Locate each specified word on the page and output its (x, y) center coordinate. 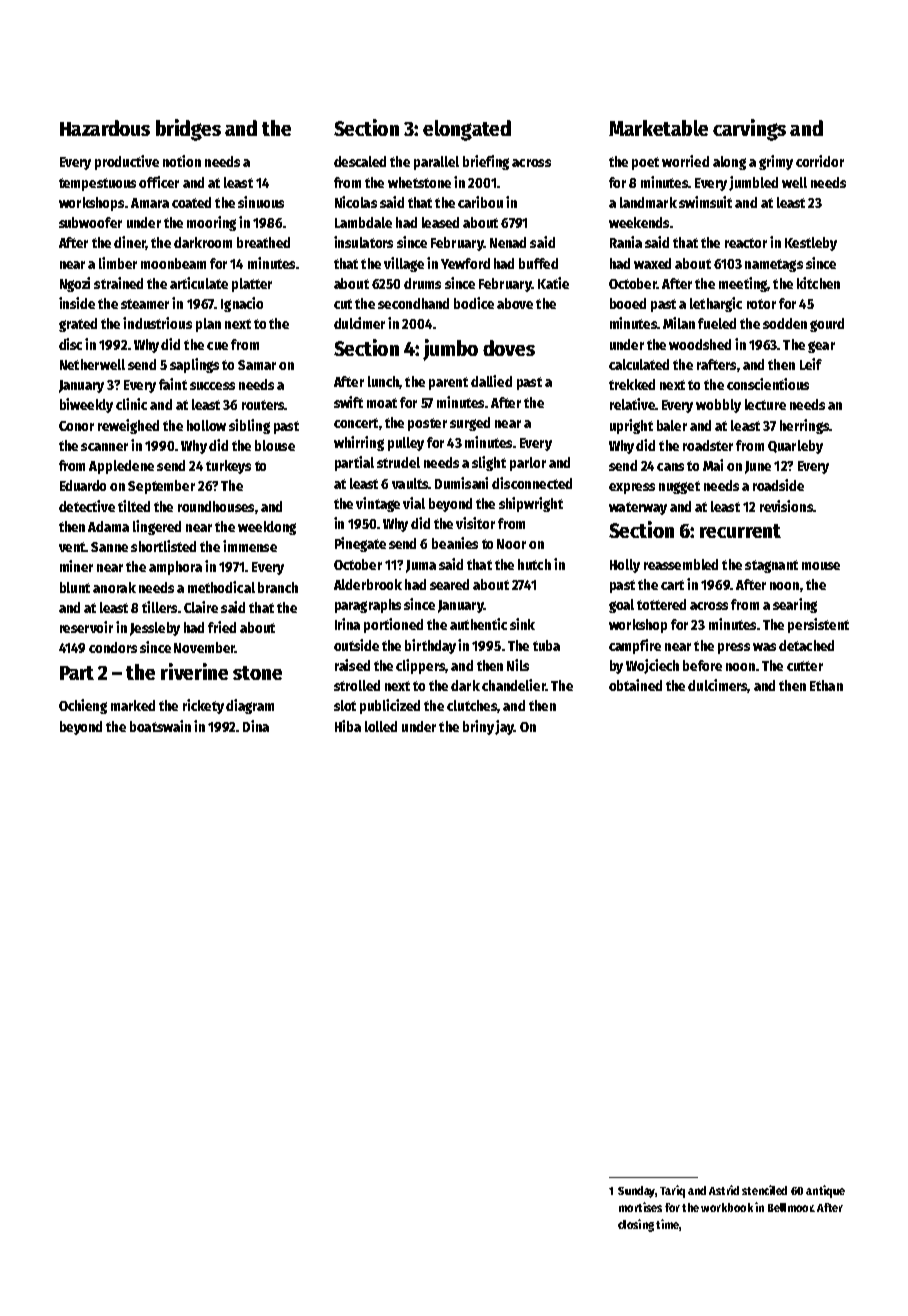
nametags (774, 265)
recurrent (740, 531)
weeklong (267, 528)
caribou (480, 202)
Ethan (826, 685)
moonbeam (173, 263)
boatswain (160, 726)
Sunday (636, 1192)
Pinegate (360, 544)
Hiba (348, 726)
